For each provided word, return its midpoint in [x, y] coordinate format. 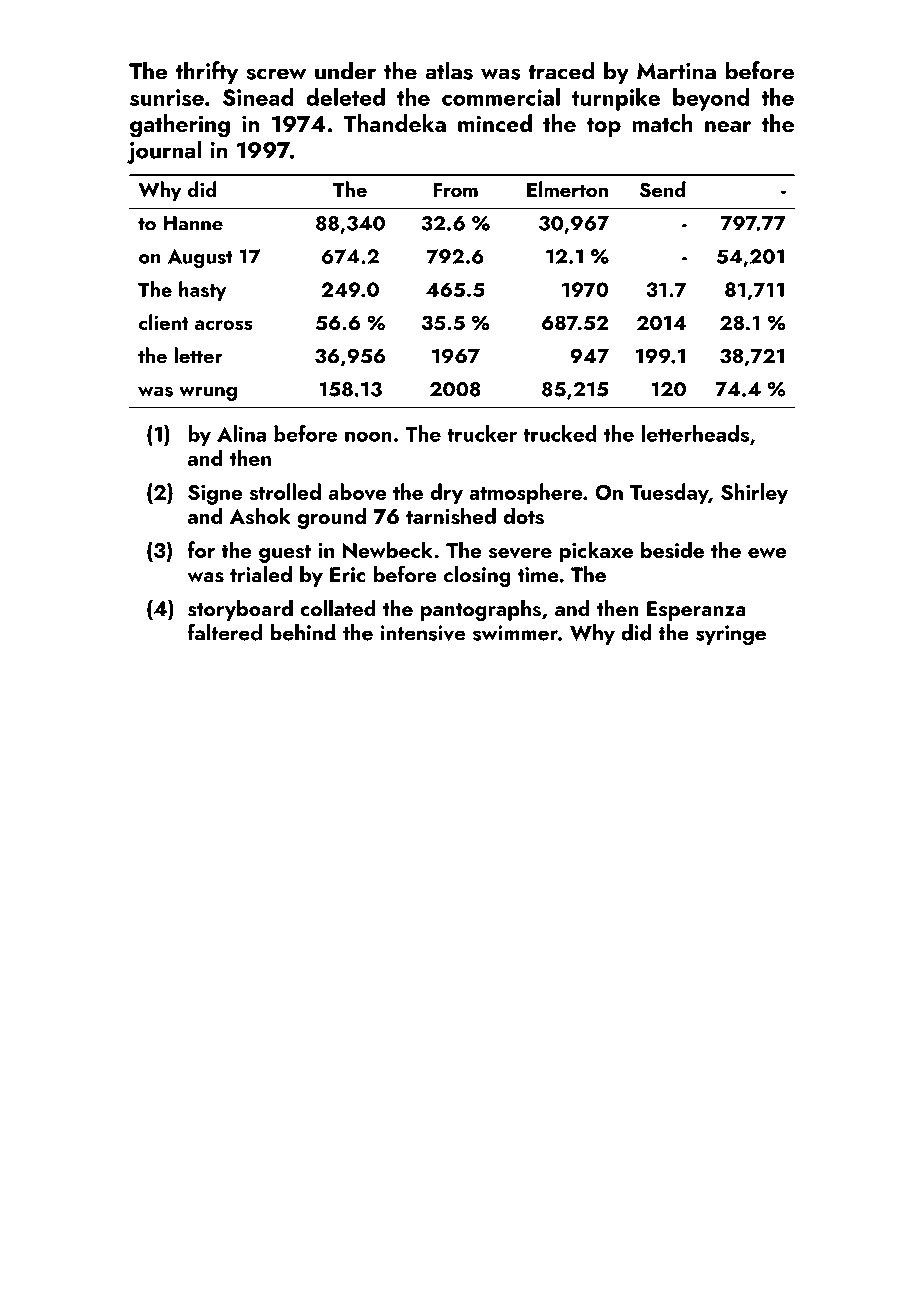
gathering [180, 126]
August [200, 259]
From [455, 190]
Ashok [260, 516]
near [728, 126]
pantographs [481, 610]
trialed [261, 574]
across [224, 325]
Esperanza [696, 611]
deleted [345, 97]
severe [520, 553]
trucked [560, 433]
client [164, 322]
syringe [731, 635]
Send [663, 189]
